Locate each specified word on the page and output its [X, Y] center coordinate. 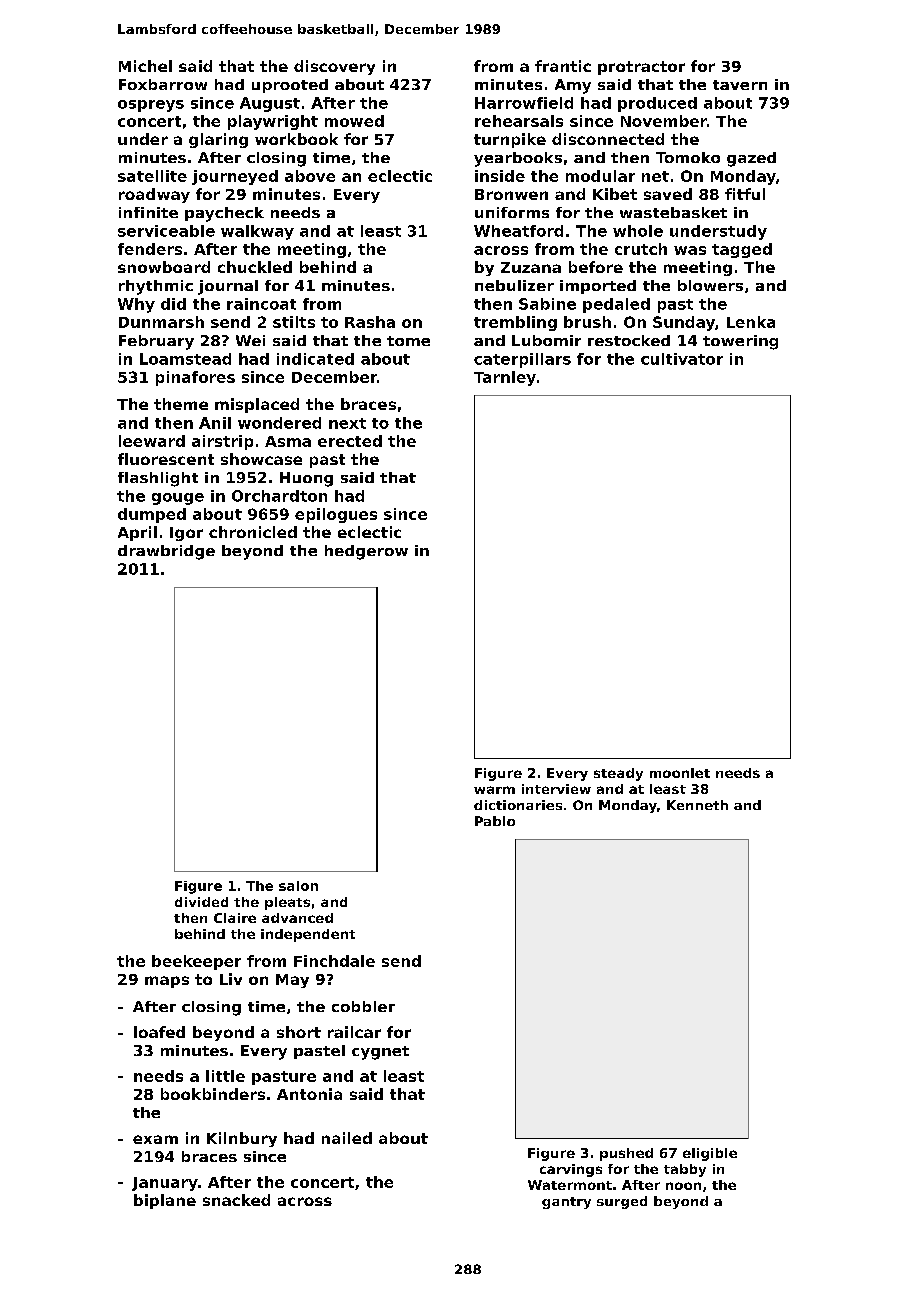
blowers [710, 285]
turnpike [510, 140]
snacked [236, 1200]
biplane [165, 1201]
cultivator [682, 359]
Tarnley [505, 378]
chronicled [253, 532]
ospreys [151, 106]
